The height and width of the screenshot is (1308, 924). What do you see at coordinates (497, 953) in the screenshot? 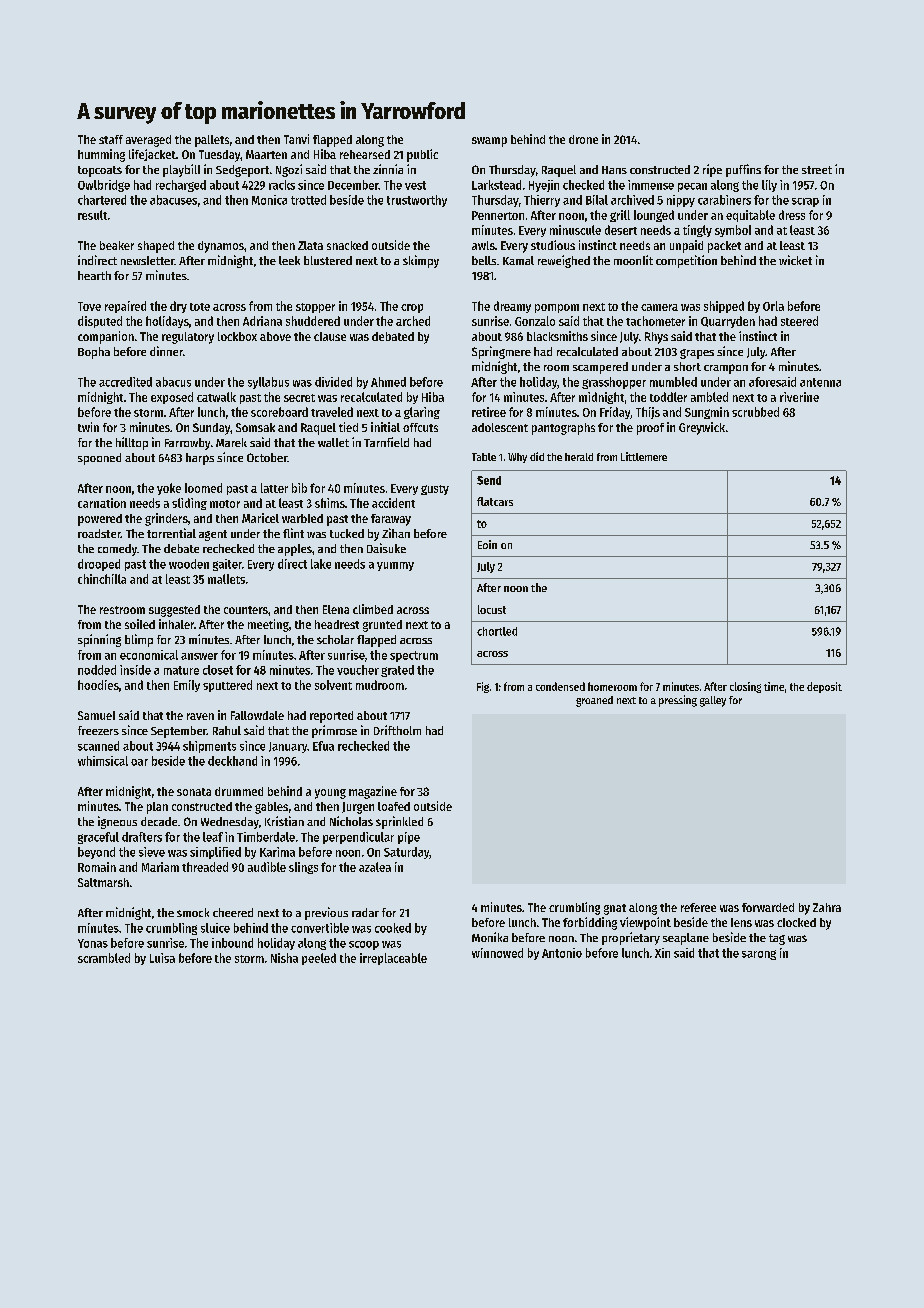
I see `winnowed` at bounding box center [497, 953].
